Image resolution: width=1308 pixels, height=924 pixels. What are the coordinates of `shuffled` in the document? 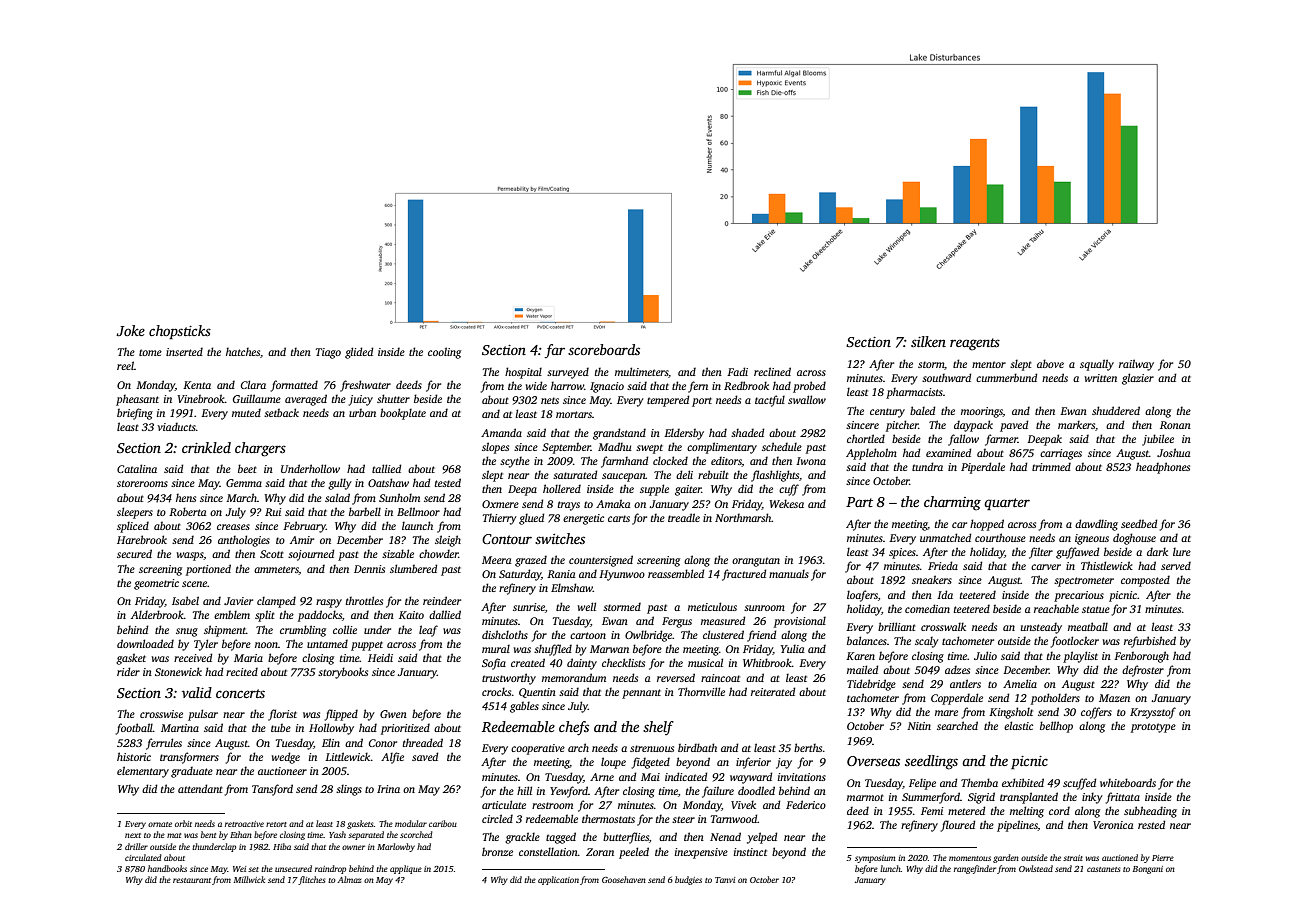 It's located at (553, 650).
